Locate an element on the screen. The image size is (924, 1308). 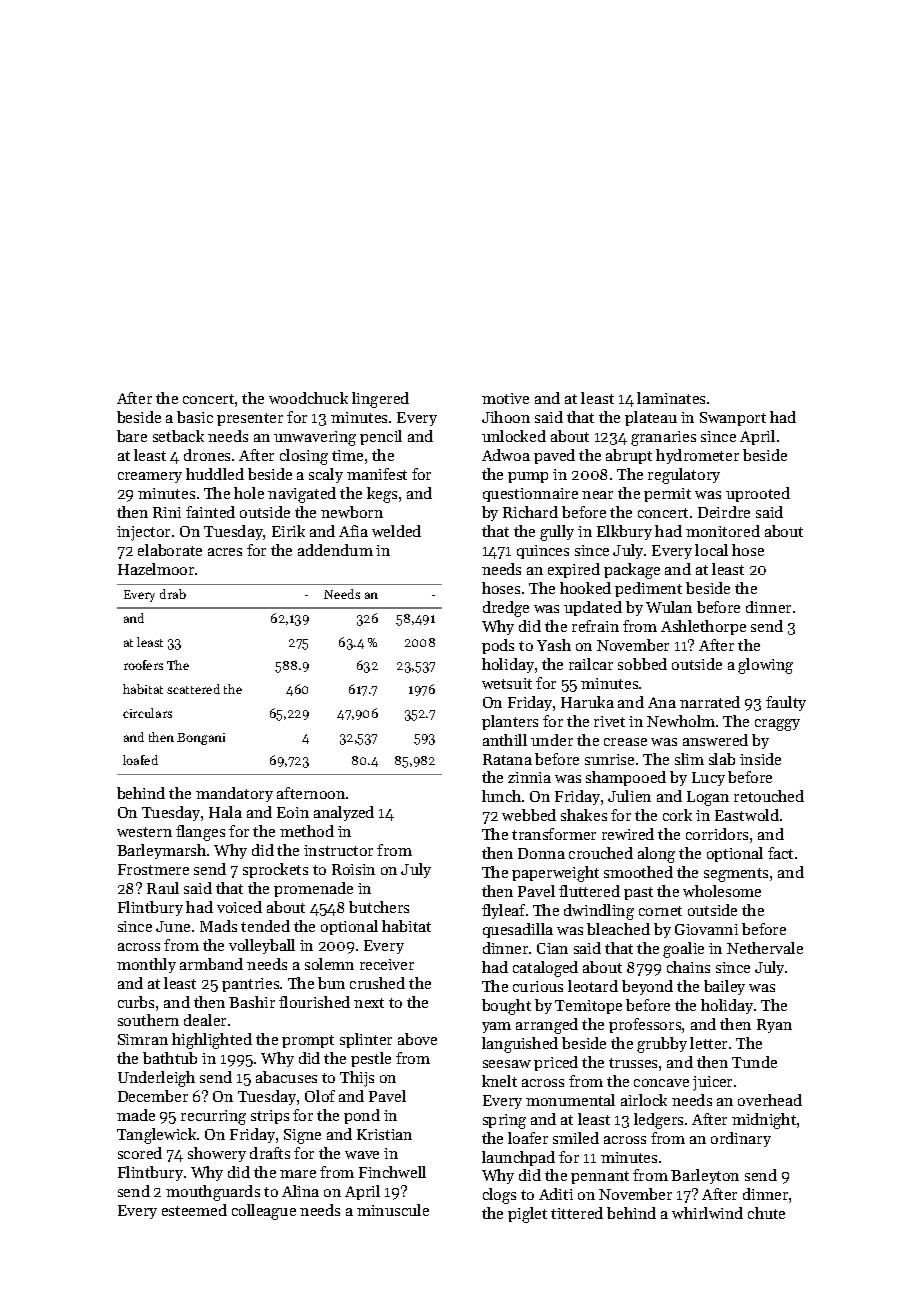
uprooted is located at coordinates (758, 494).
